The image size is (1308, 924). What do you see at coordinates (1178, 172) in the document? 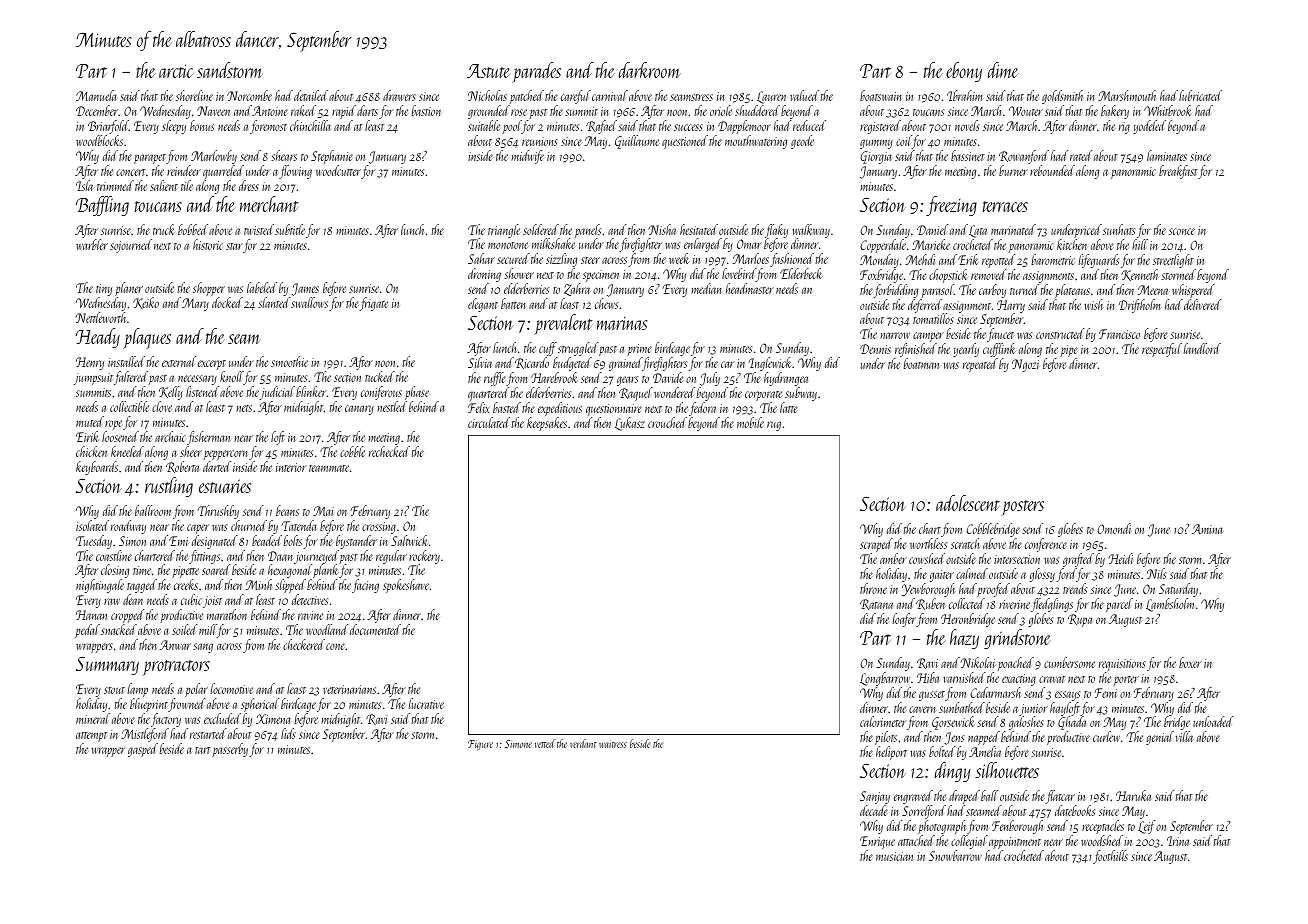
I see `breakfast` at bounding box center [1178, 172].
